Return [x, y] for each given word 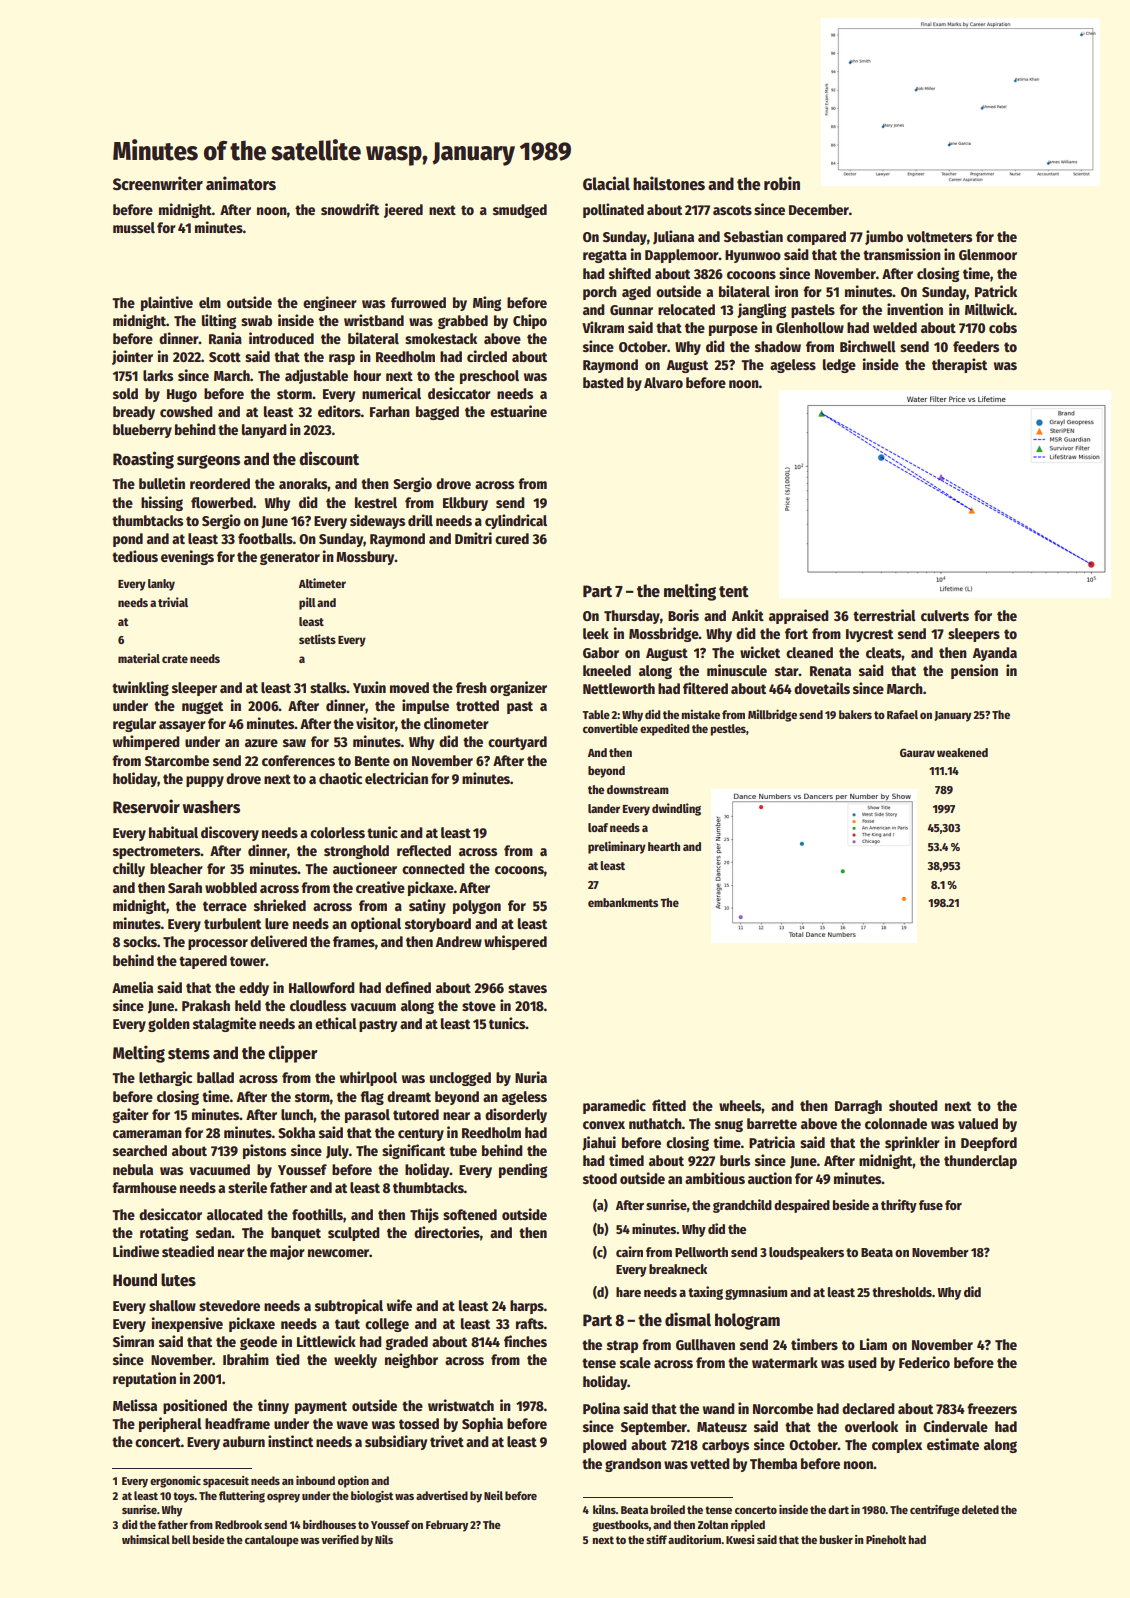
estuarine [518, 411]
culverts [945, 615]
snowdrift [350, 209]
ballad [215, 1077]
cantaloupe [272, 1541]
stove [479, 1006]
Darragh [858, 1107]
